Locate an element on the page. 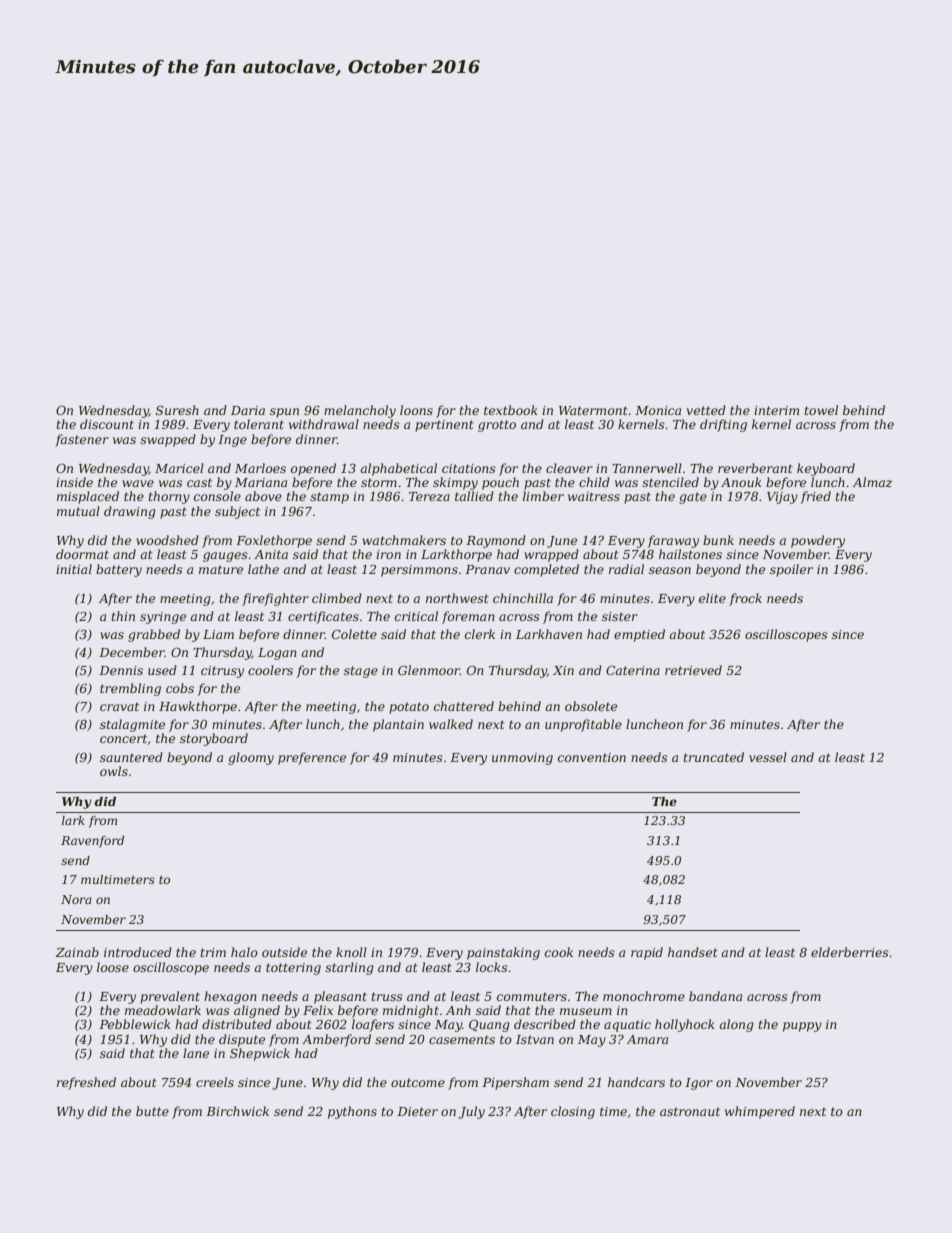 The width and height of the image is (952, 1233). drifting is located at coordinates (723, 425).
